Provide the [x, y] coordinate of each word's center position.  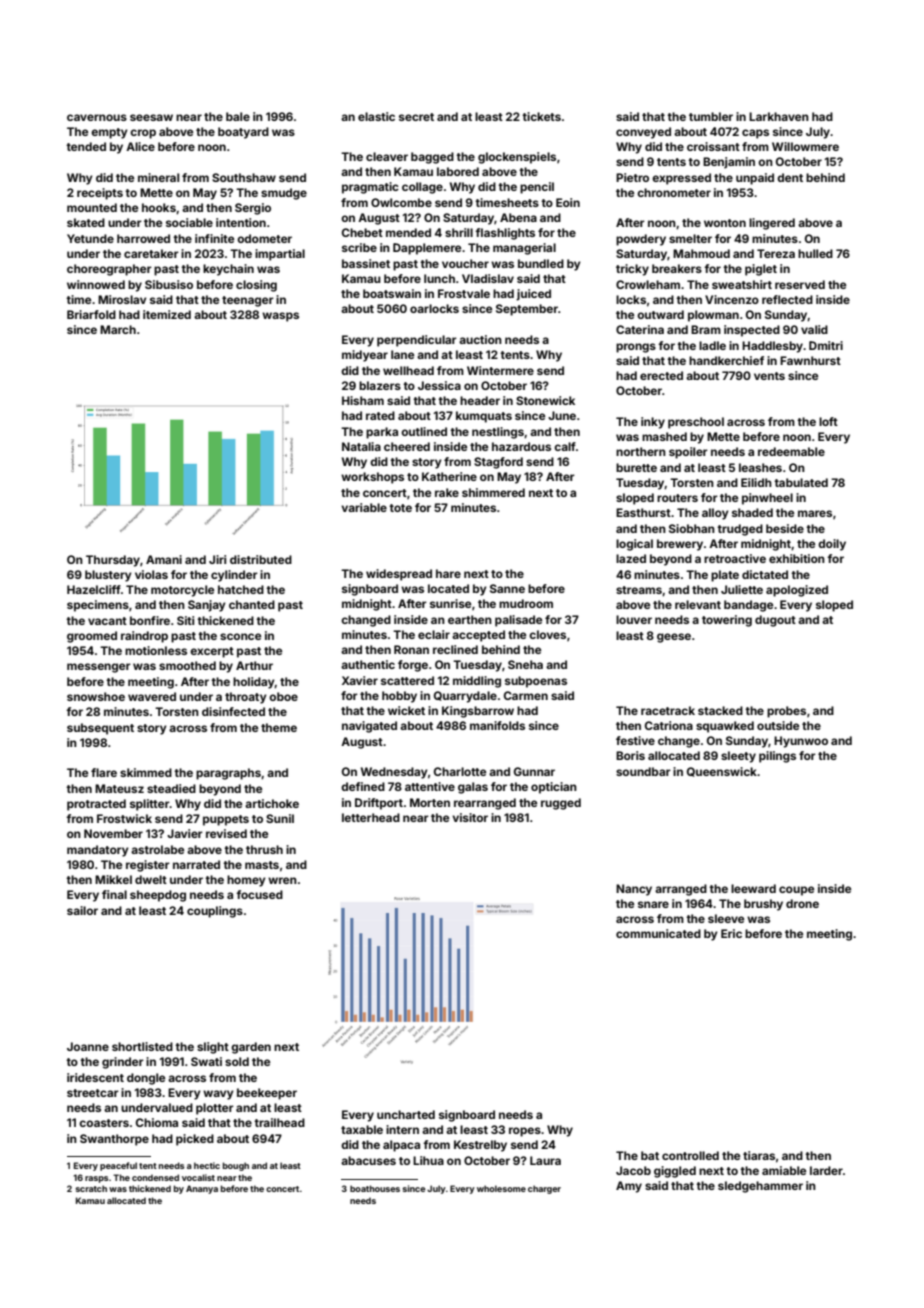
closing [256, 286]
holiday [254, 683]
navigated [369, 727]
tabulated [801, 482]
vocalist [198, 1177]
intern [402, 1129]
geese [674, 638]
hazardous [521, 446]
